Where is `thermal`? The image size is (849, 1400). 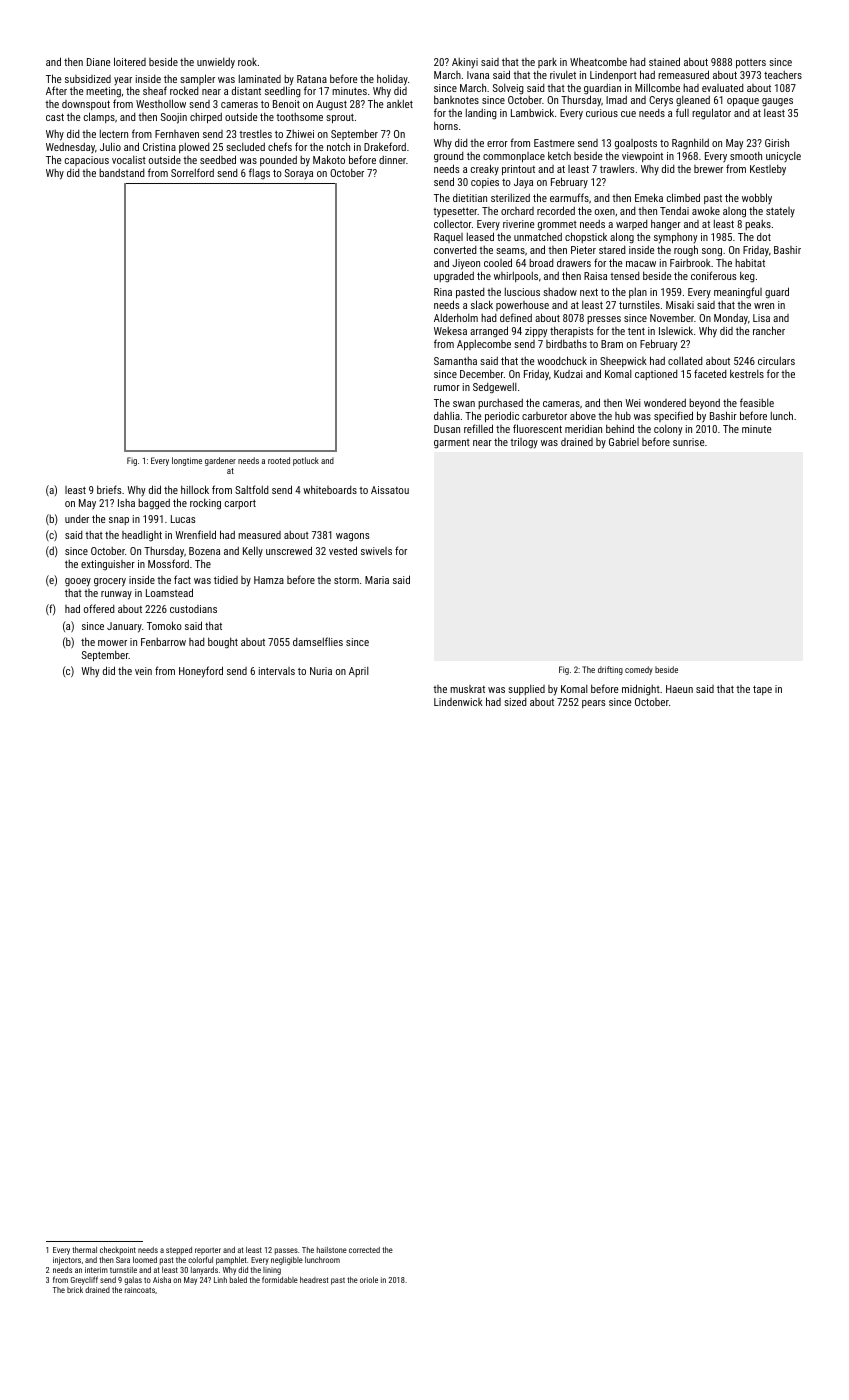 thermal is located at coordinates (84, 1250).
